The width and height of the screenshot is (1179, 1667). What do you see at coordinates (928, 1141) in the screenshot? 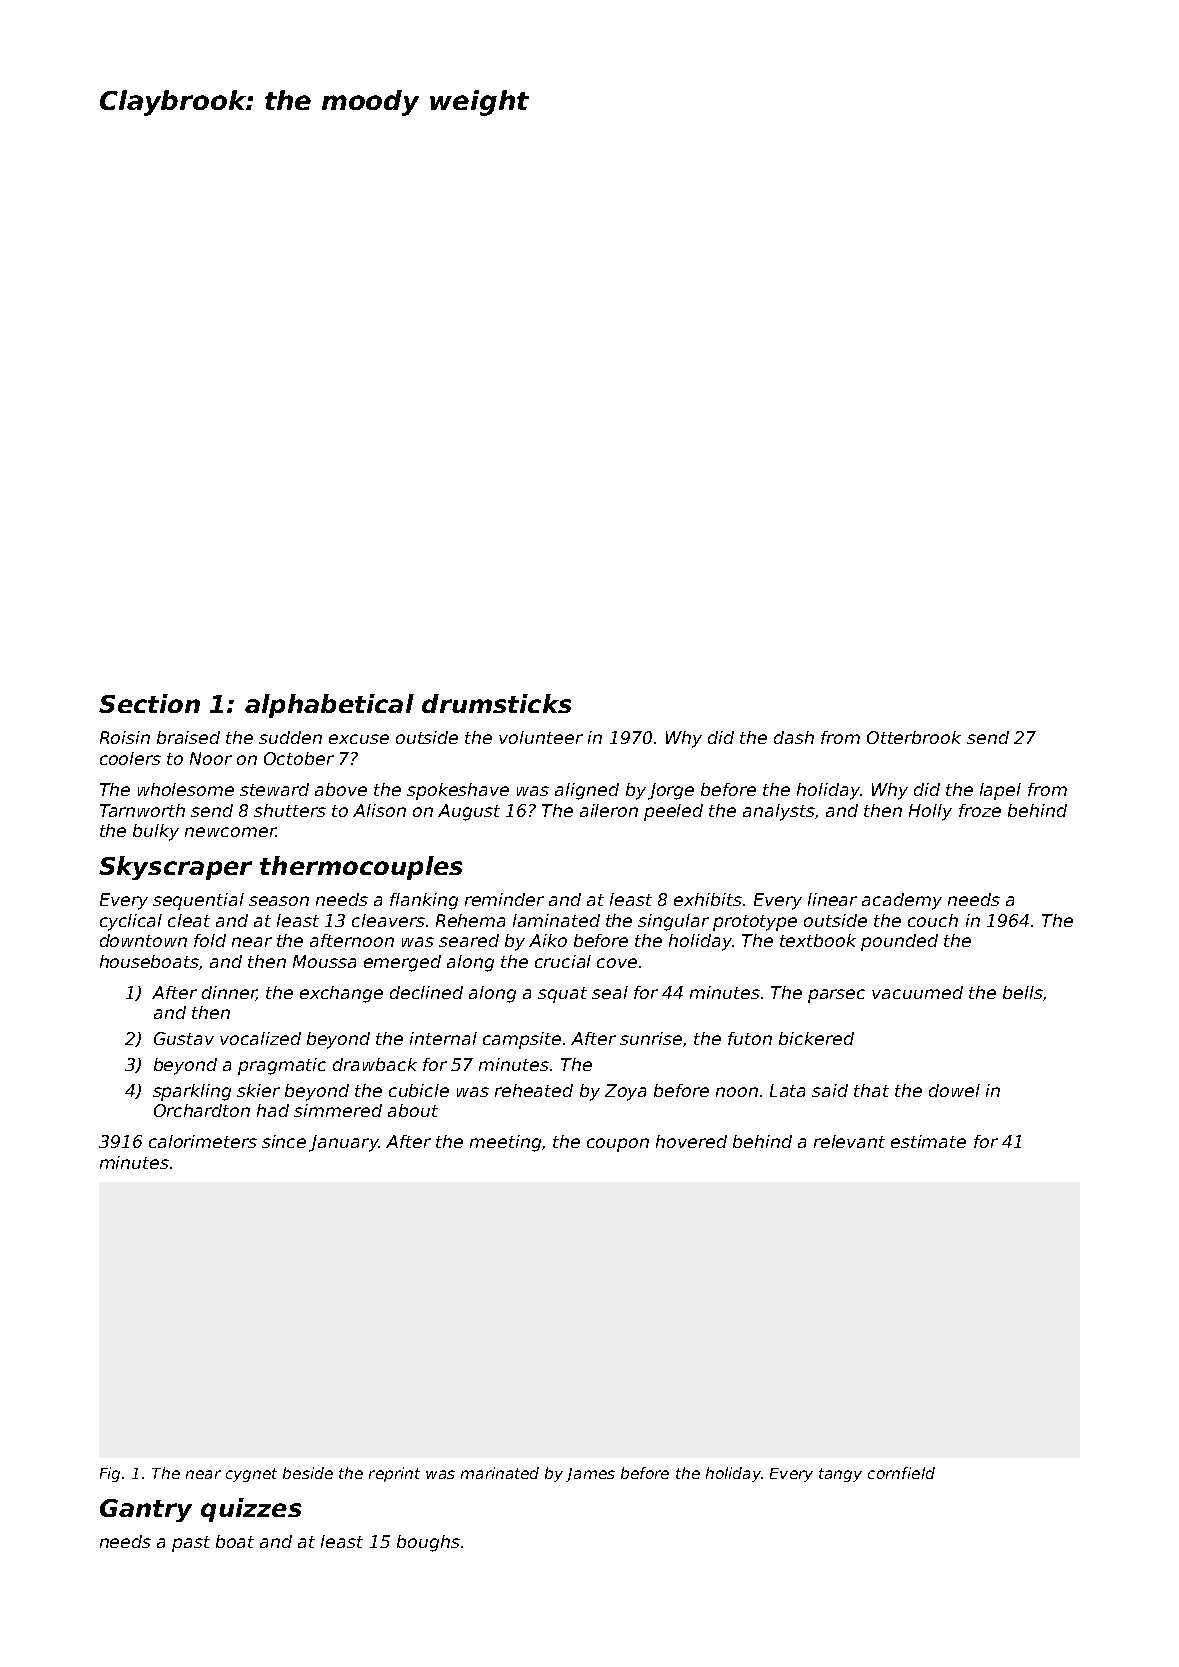
I see `estimate` at bounding box center [928, 1141].
